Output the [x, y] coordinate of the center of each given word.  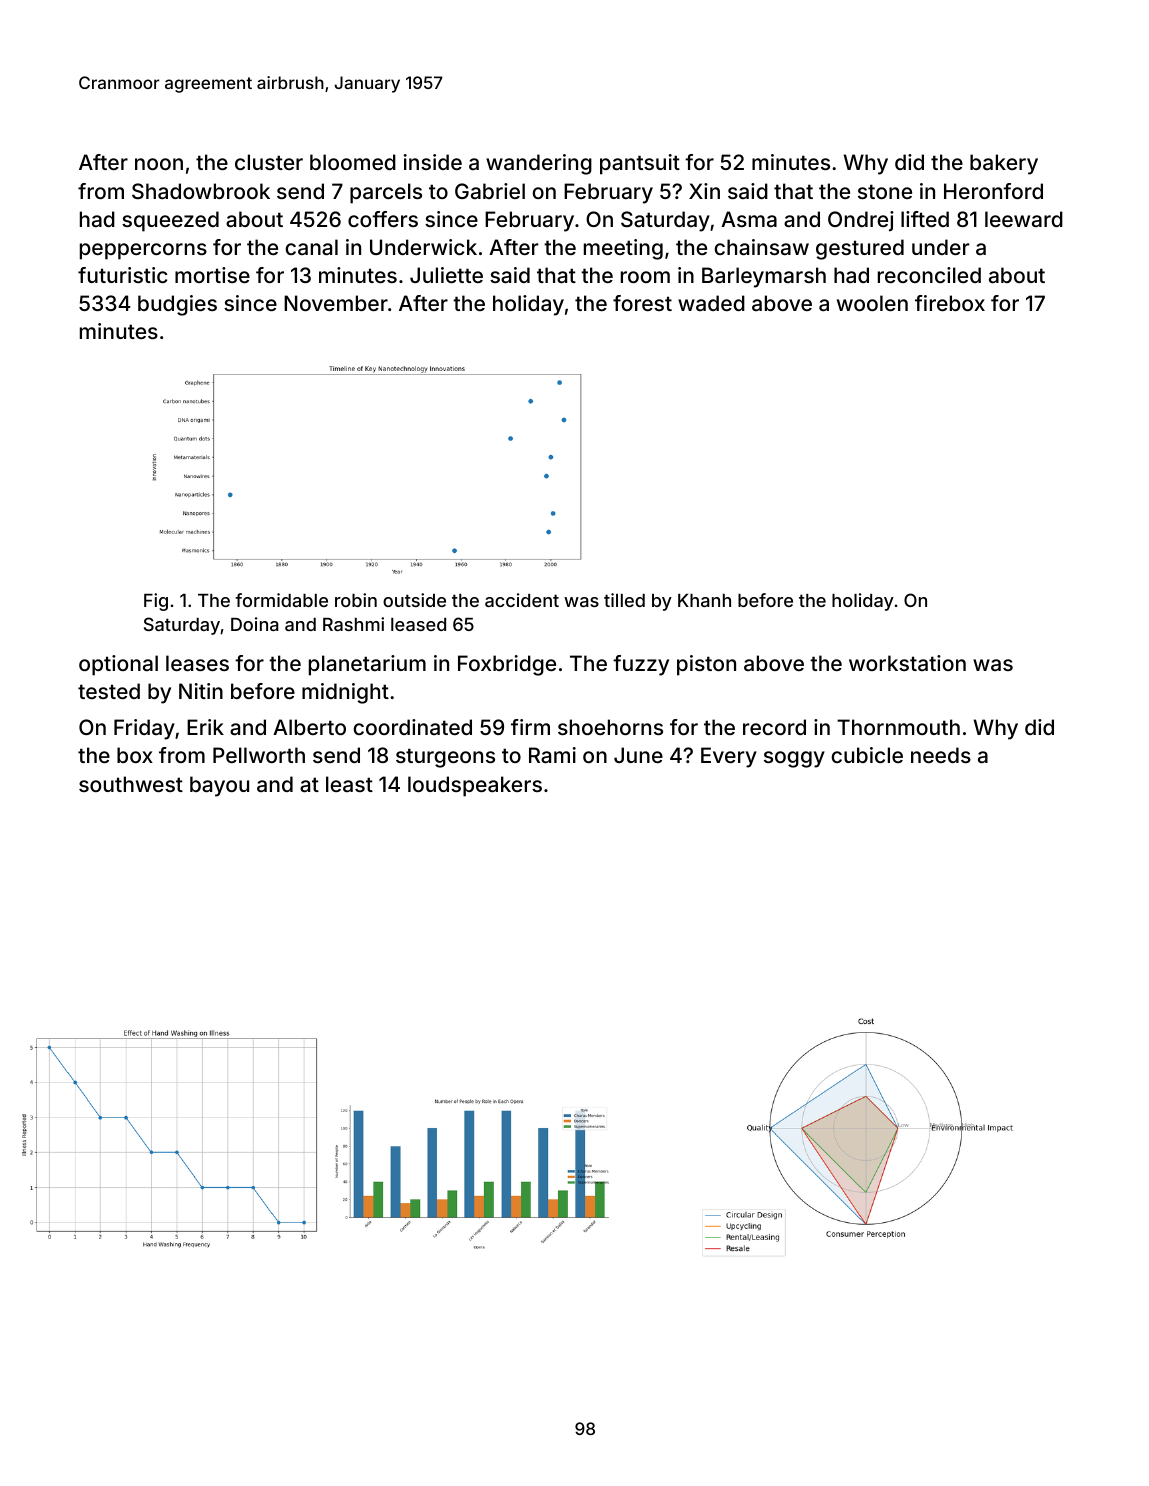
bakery [1004, 164]
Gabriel [490, 191]
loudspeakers [475, 786]
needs [941, 755]
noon [159, 164]
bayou [219, 786]
